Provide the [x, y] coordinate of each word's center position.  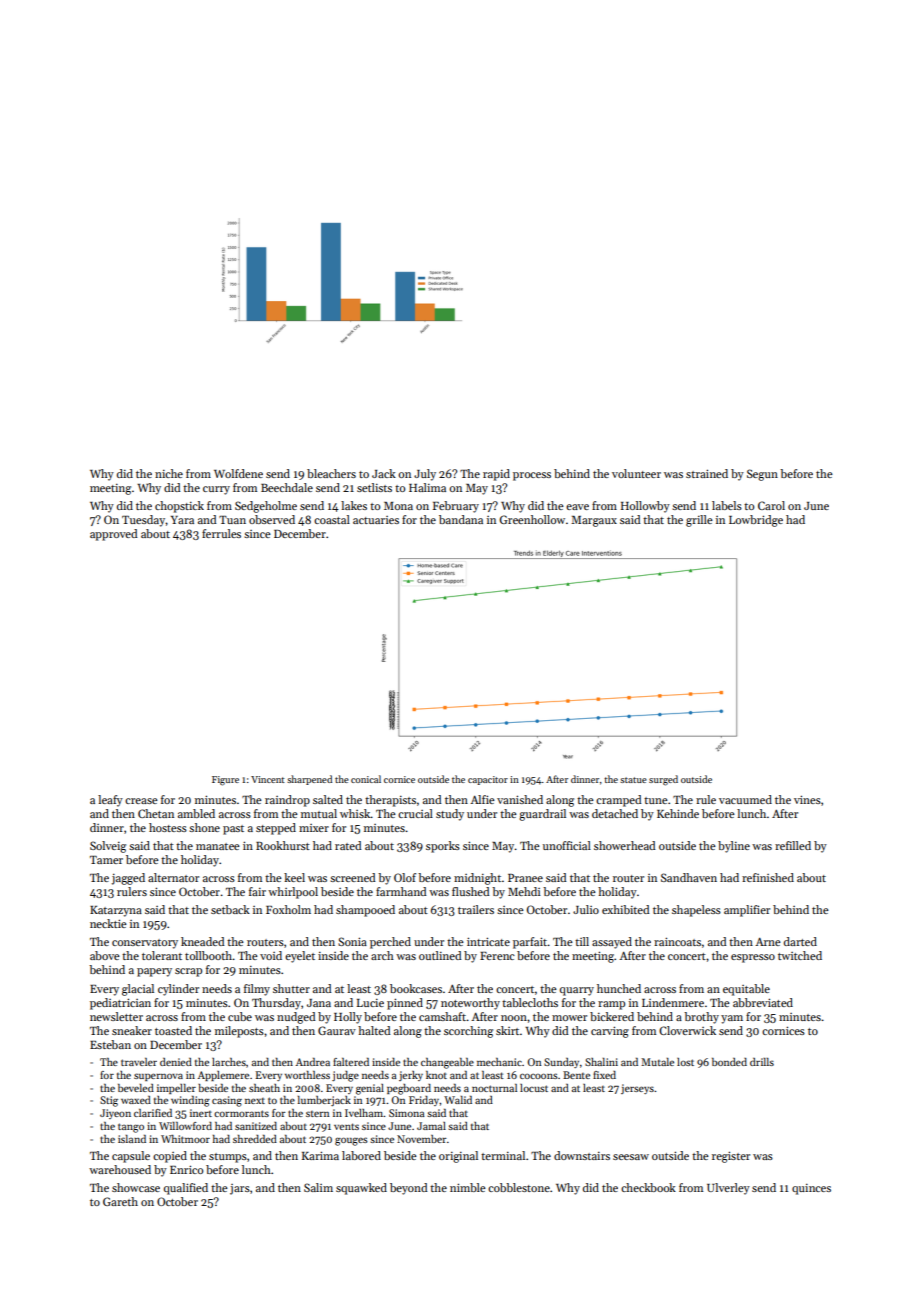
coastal [332, 519]
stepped [276, 829]
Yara [182, 520]
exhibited [626, 909]
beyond [409, 1189]
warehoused [120, 1169]
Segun [762, 475]
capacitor [488, 780]
